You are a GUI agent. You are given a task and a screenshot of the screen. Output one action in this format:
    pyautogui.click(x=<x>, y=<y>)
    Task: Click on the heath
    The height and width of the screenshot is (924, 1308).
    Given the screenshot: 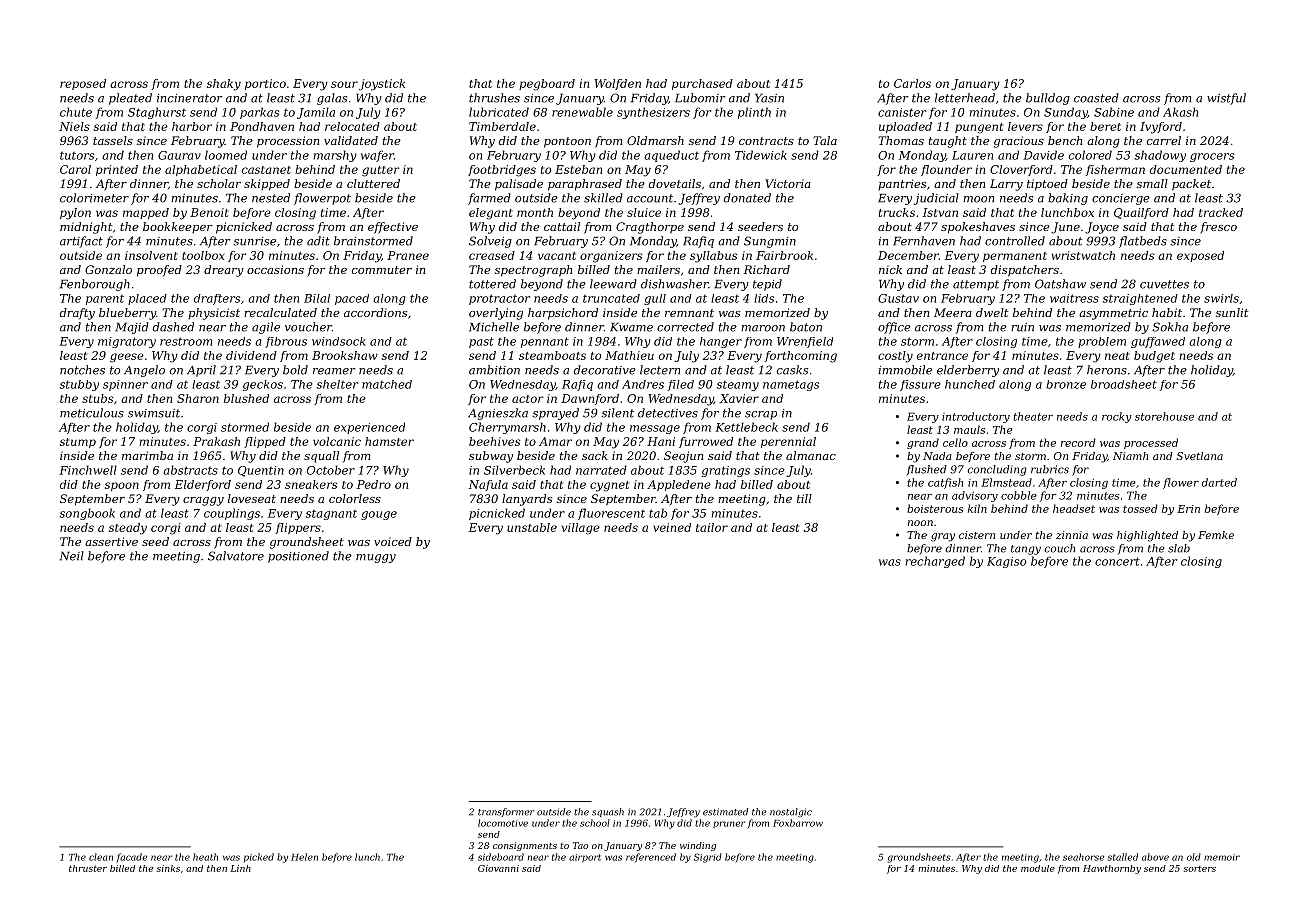 What is the action you would take?
    pyautogui.click(x=205, y=857)
